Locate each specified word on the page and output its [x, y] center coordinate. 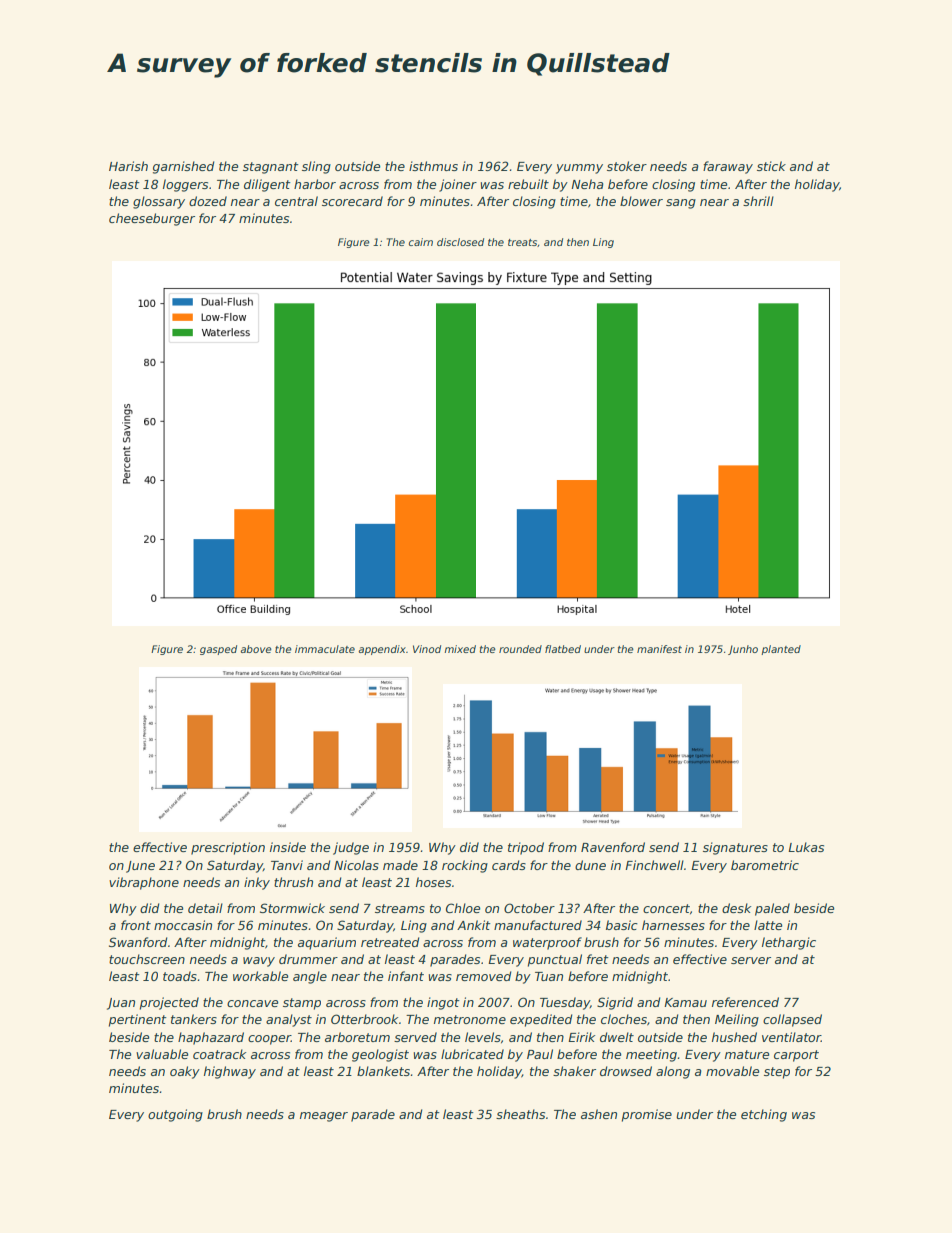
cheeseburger [152, 219]
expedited [541, 1020]
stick [771, 166]
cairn [421, 242]
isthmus [433, 166]
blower [641, 201]
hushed [734, 1037]
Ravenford [613, 847]
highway [230, 1072]
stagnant [271, 168]
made [400, 865]
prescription [228, 848]
